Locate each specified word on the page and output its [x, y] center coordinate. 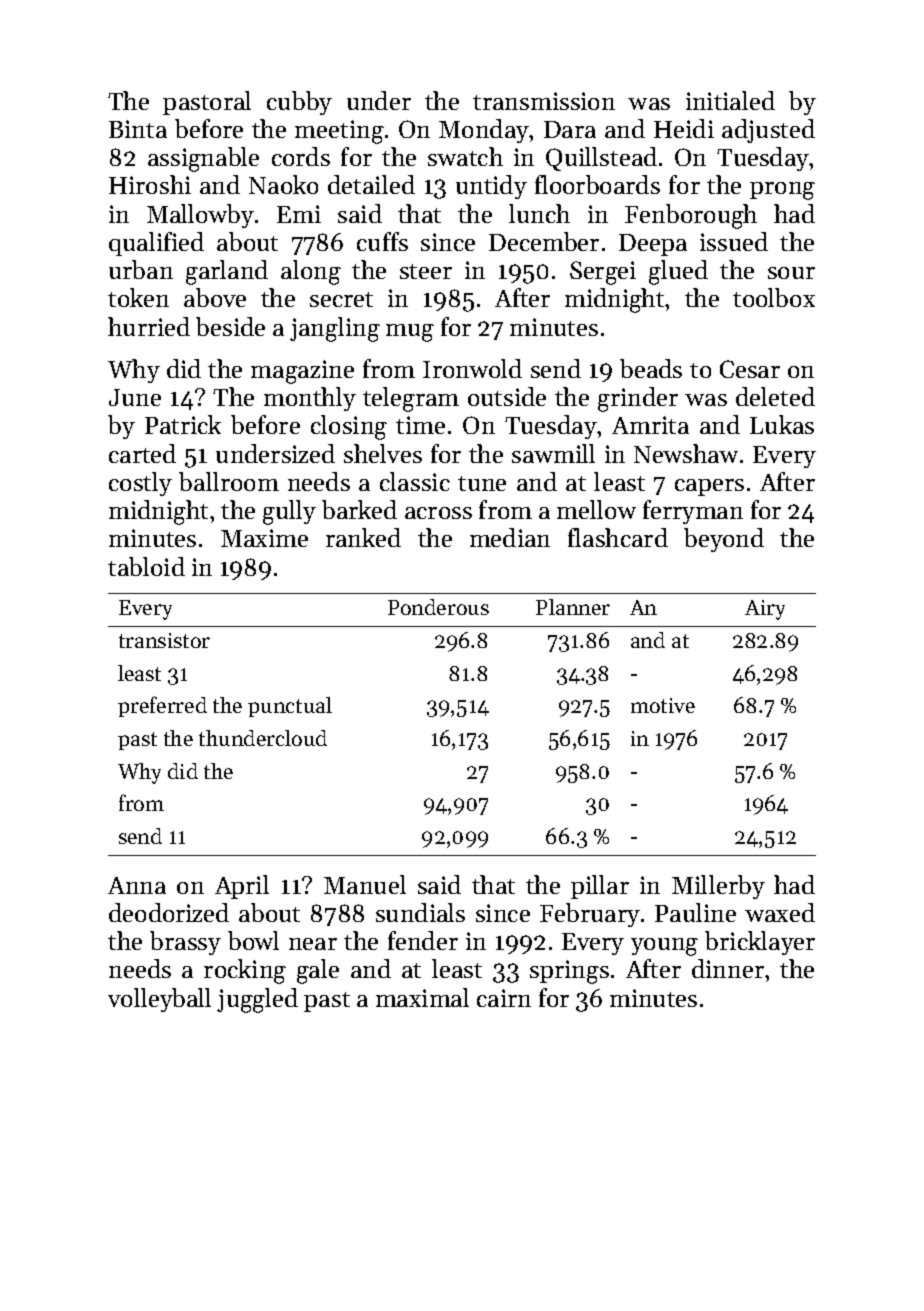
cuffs [382, 241]
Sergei [603, 273]
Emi [299, 214]
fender [423, 940]
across [438, 513]
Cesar [750, 369]
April [242, 887]
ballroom [229, 481]
